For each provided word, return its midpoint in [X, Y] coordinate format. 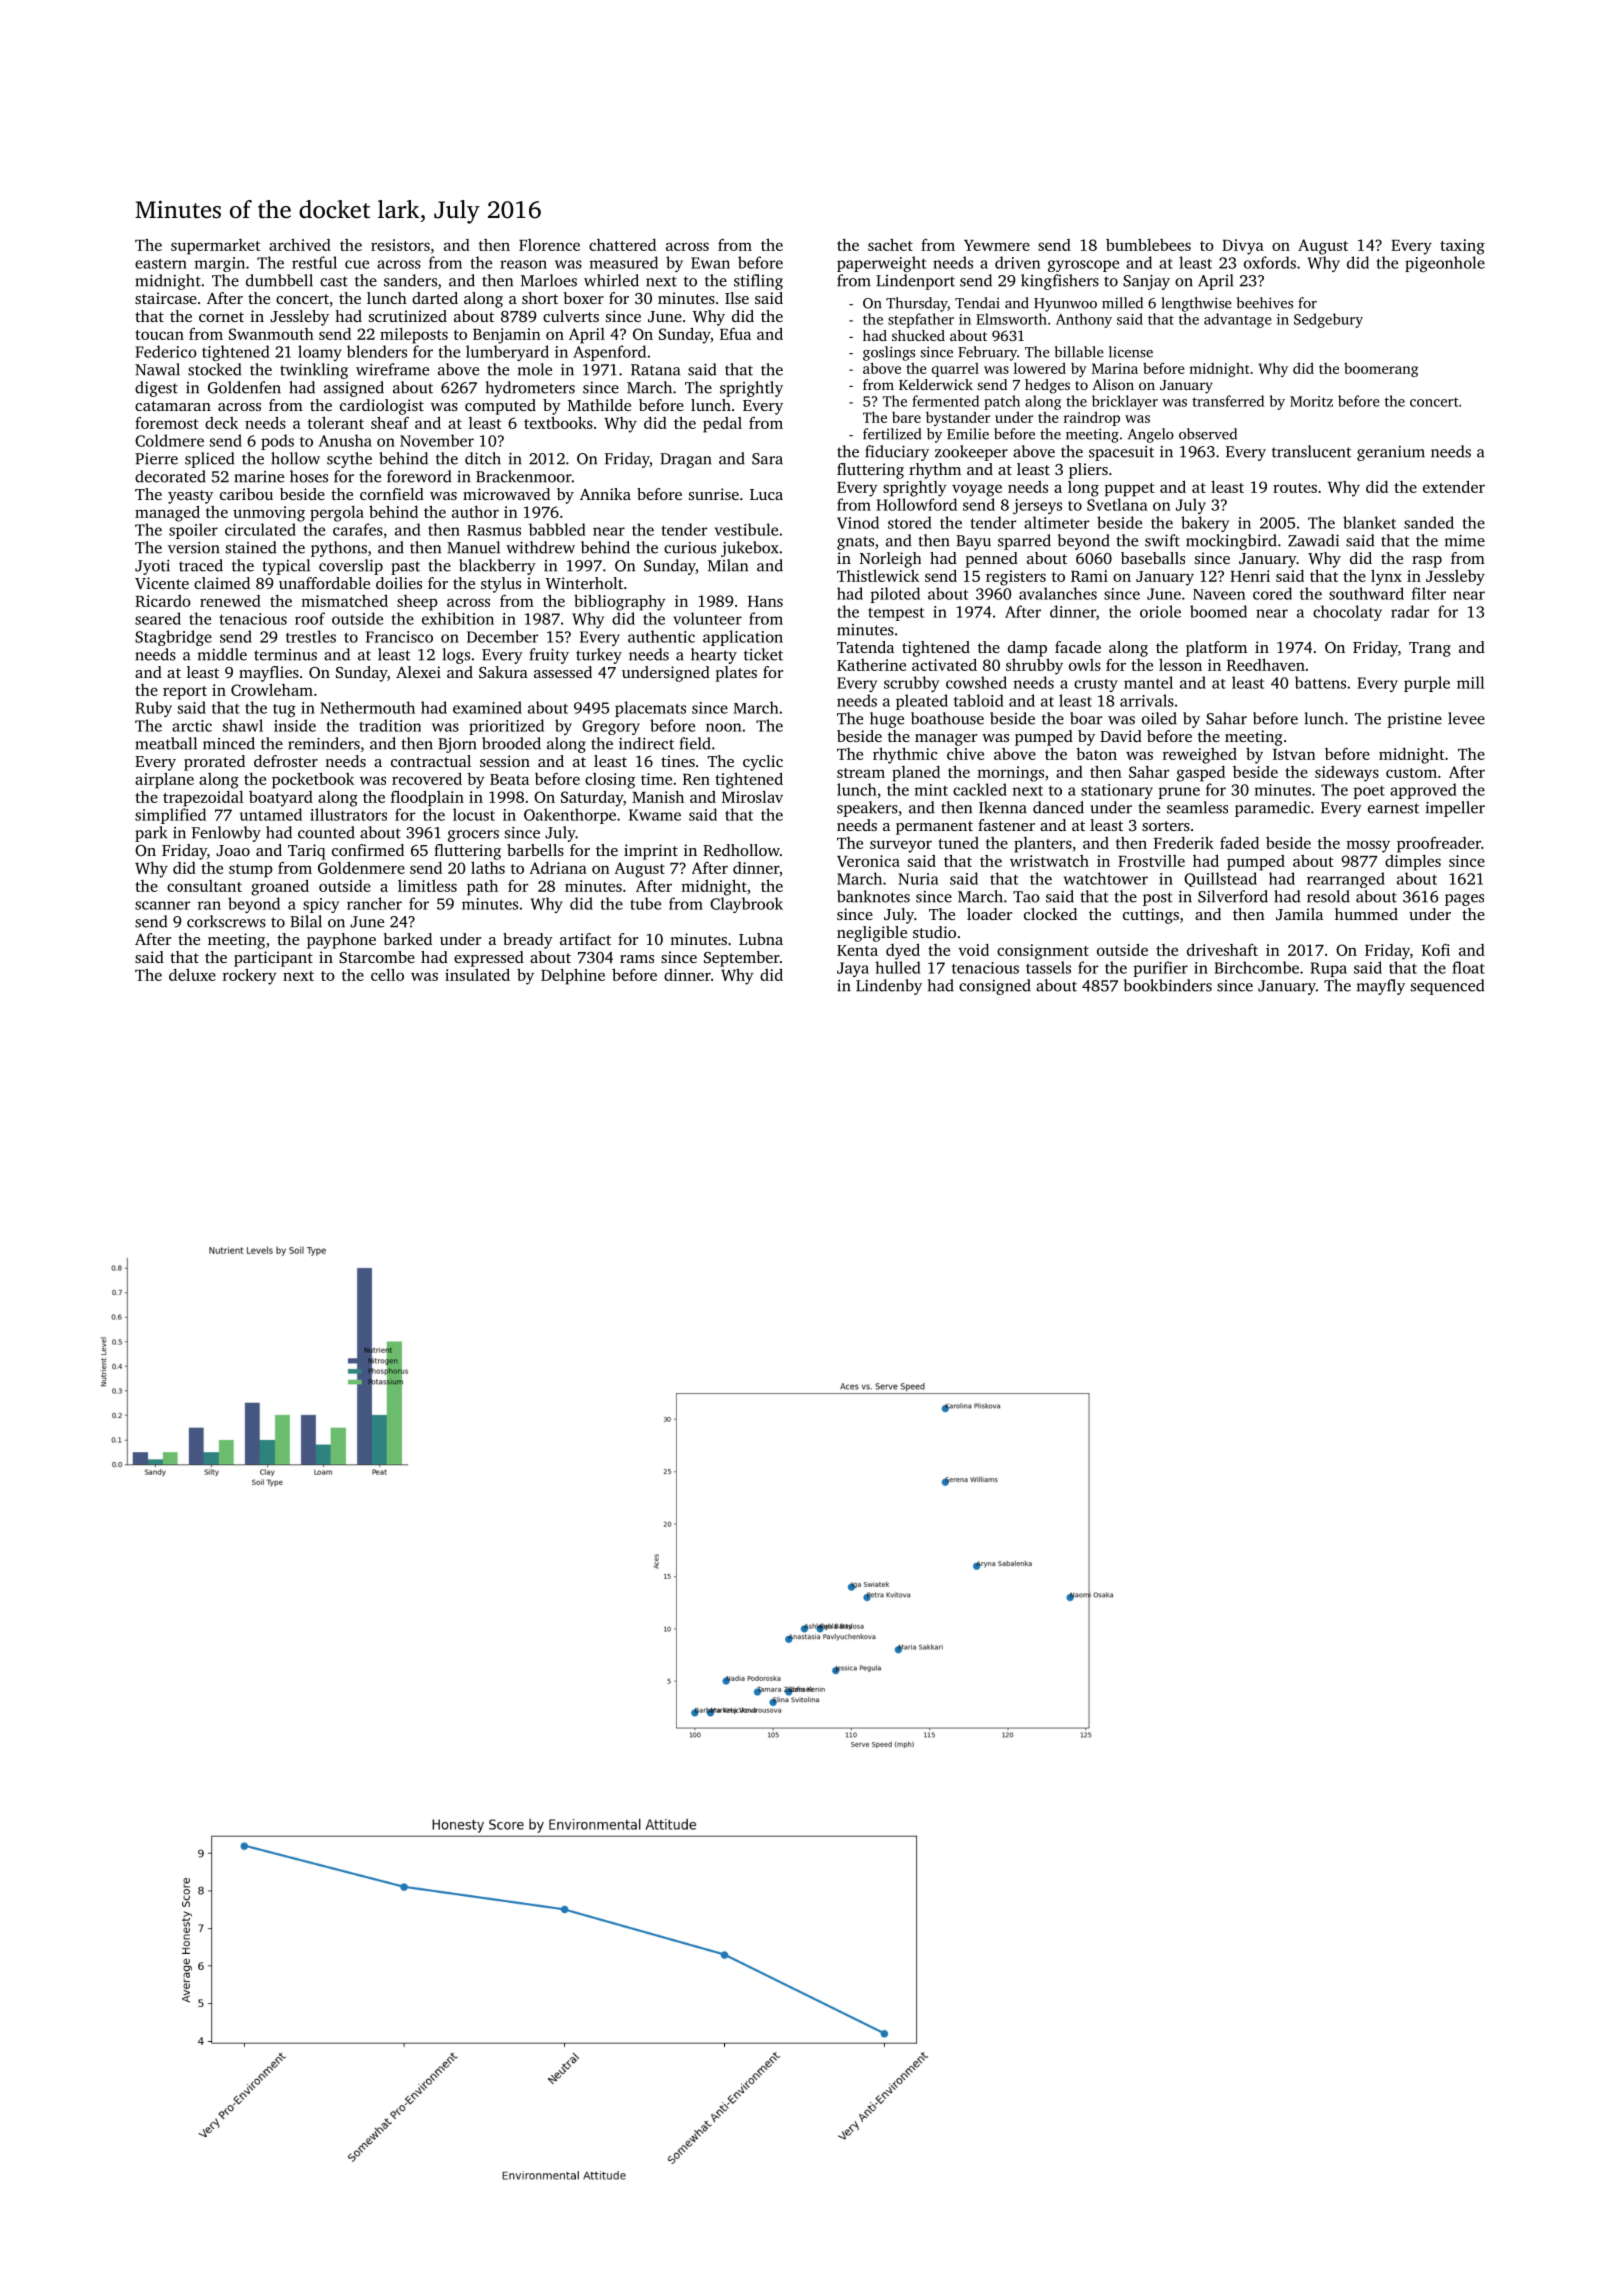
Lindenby [889, 987]
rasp [1427, 562]
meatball [166, 743]
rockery [250, 976]
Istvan [1294, 754]
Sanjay [1146, 282]
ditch [483, 458]
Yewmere [997, 245]
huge [887, 720]
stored [910, 522]
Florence [549, 245]
